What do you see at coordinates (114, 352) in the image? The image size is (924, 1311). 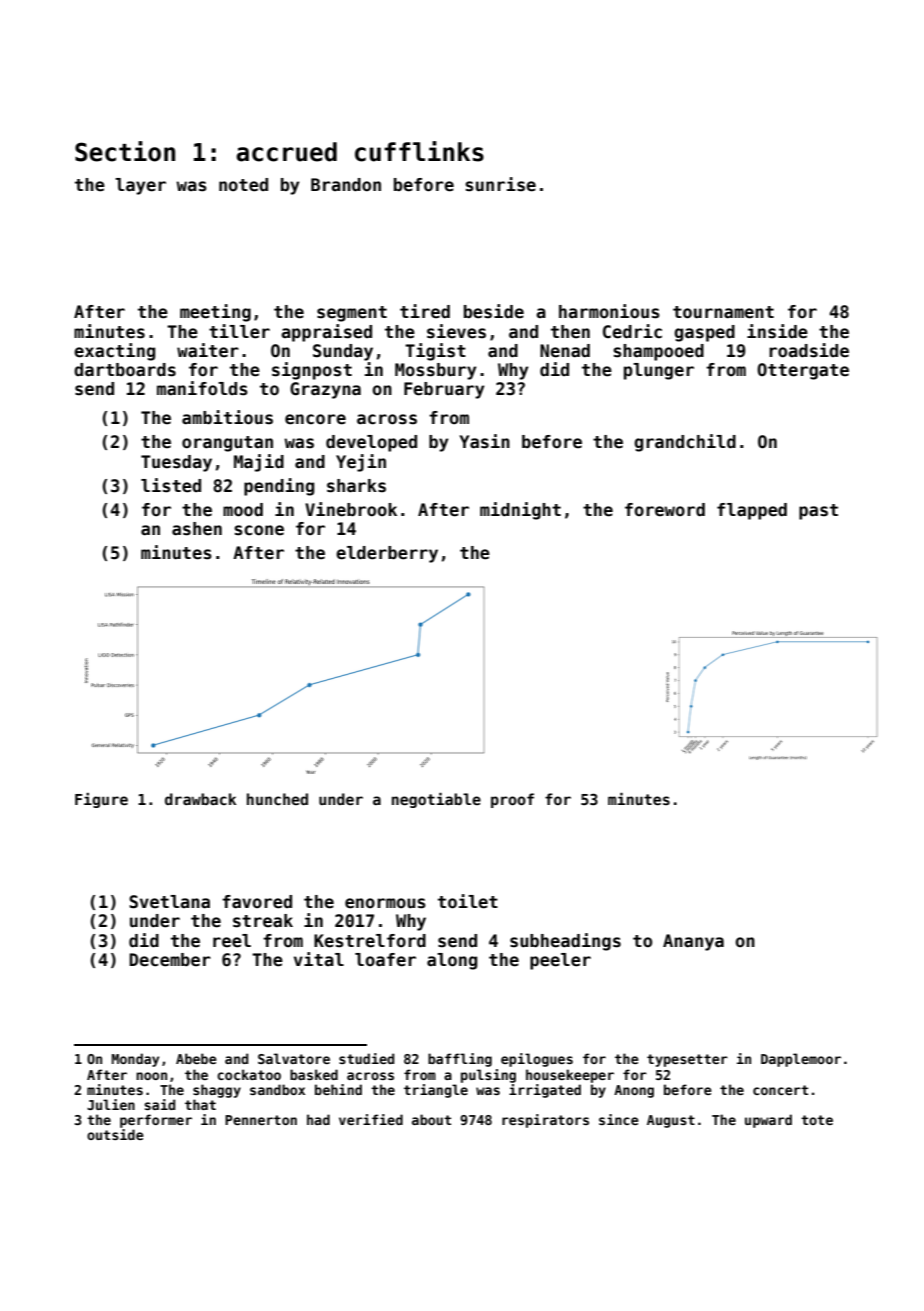 I see `exacting` at bounding box center [114, 352].
